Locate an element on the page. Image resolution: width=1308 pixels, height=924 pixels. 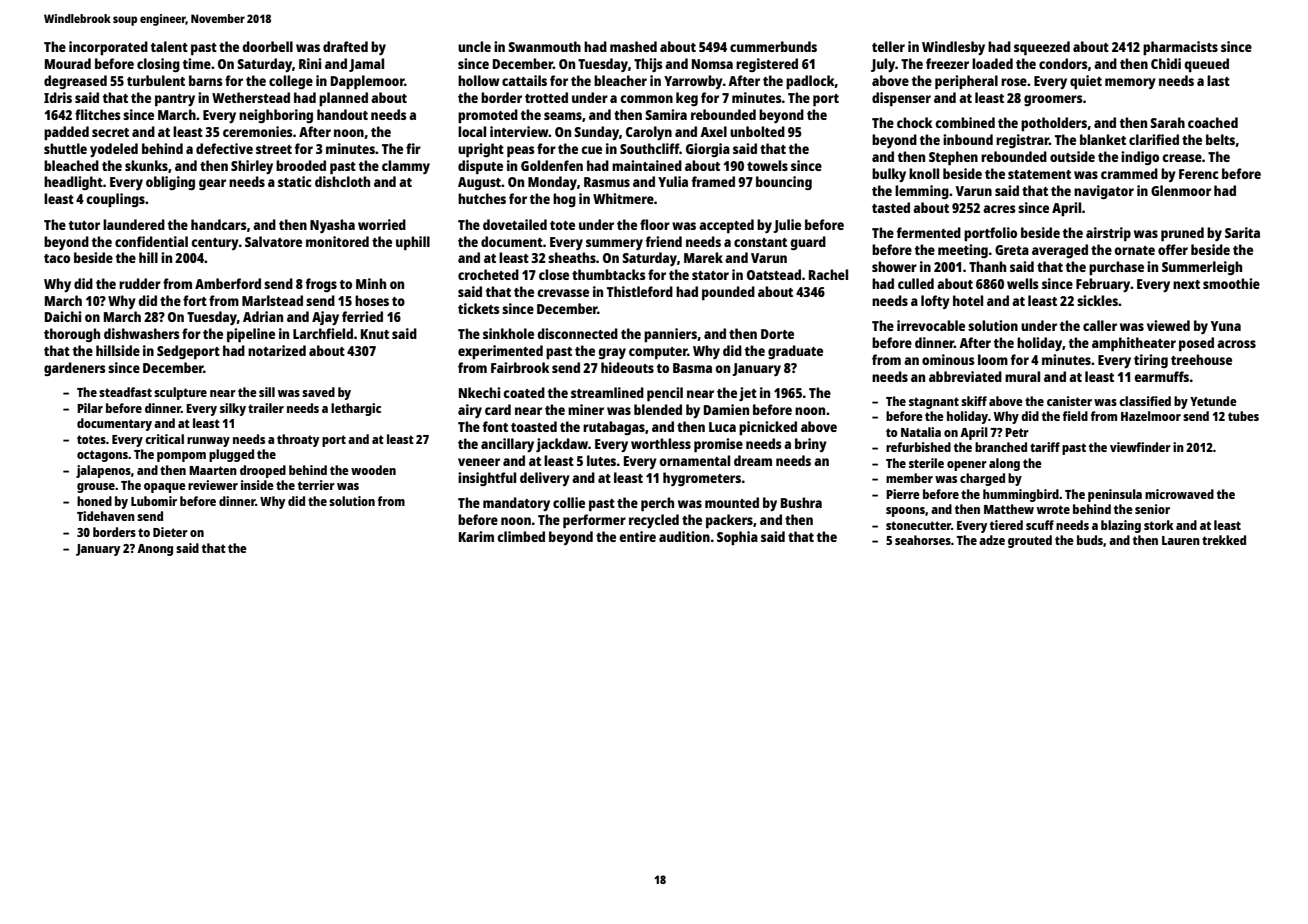
Nomsa is located at coordinates (712, 64).
